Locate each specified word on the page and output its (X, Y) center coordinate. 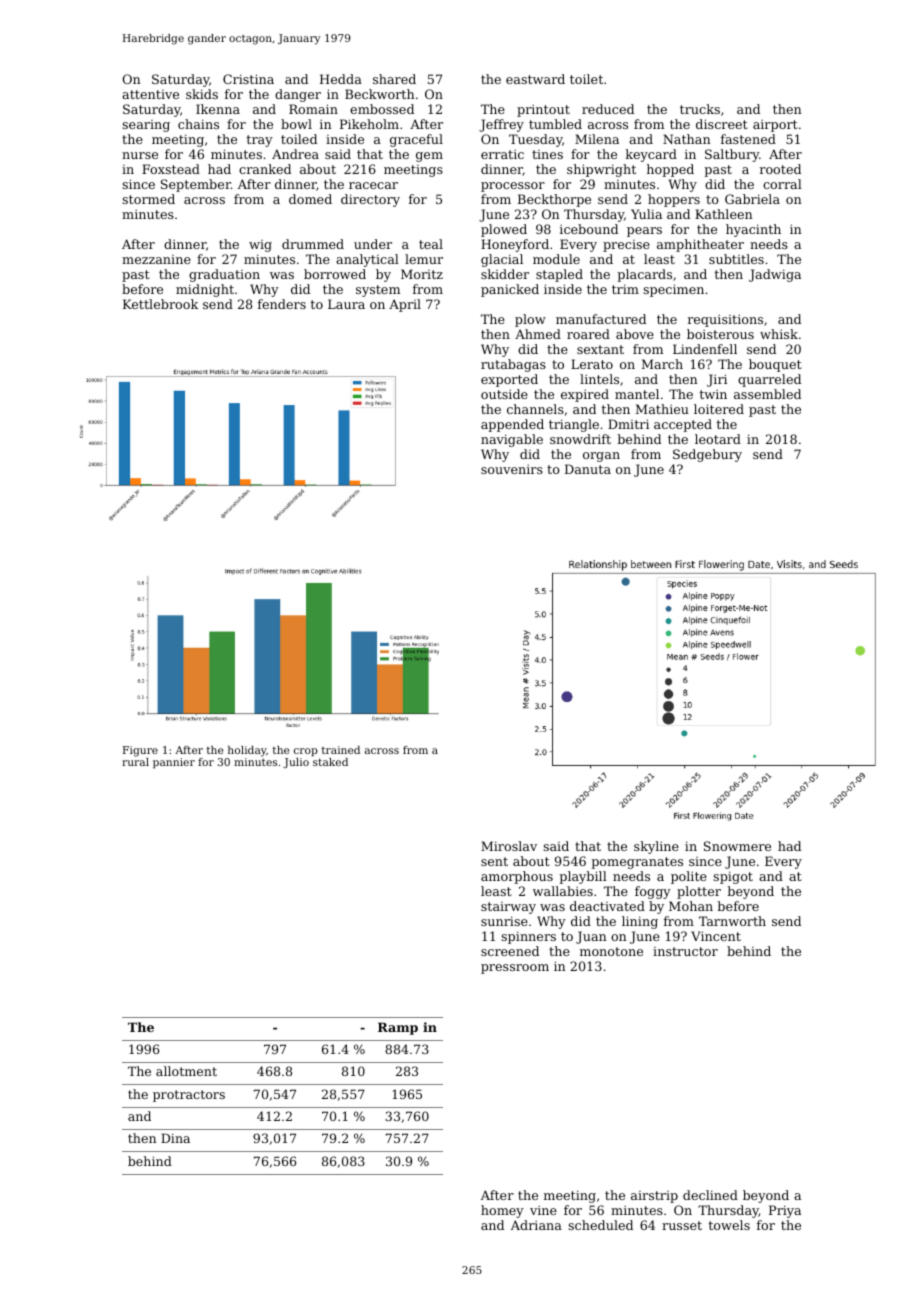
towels (729, 1225)
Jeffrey (501, 125)
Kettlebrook (160, 304)
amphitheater (700, 245)
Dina (175, 1138)
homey (502, 1211)
